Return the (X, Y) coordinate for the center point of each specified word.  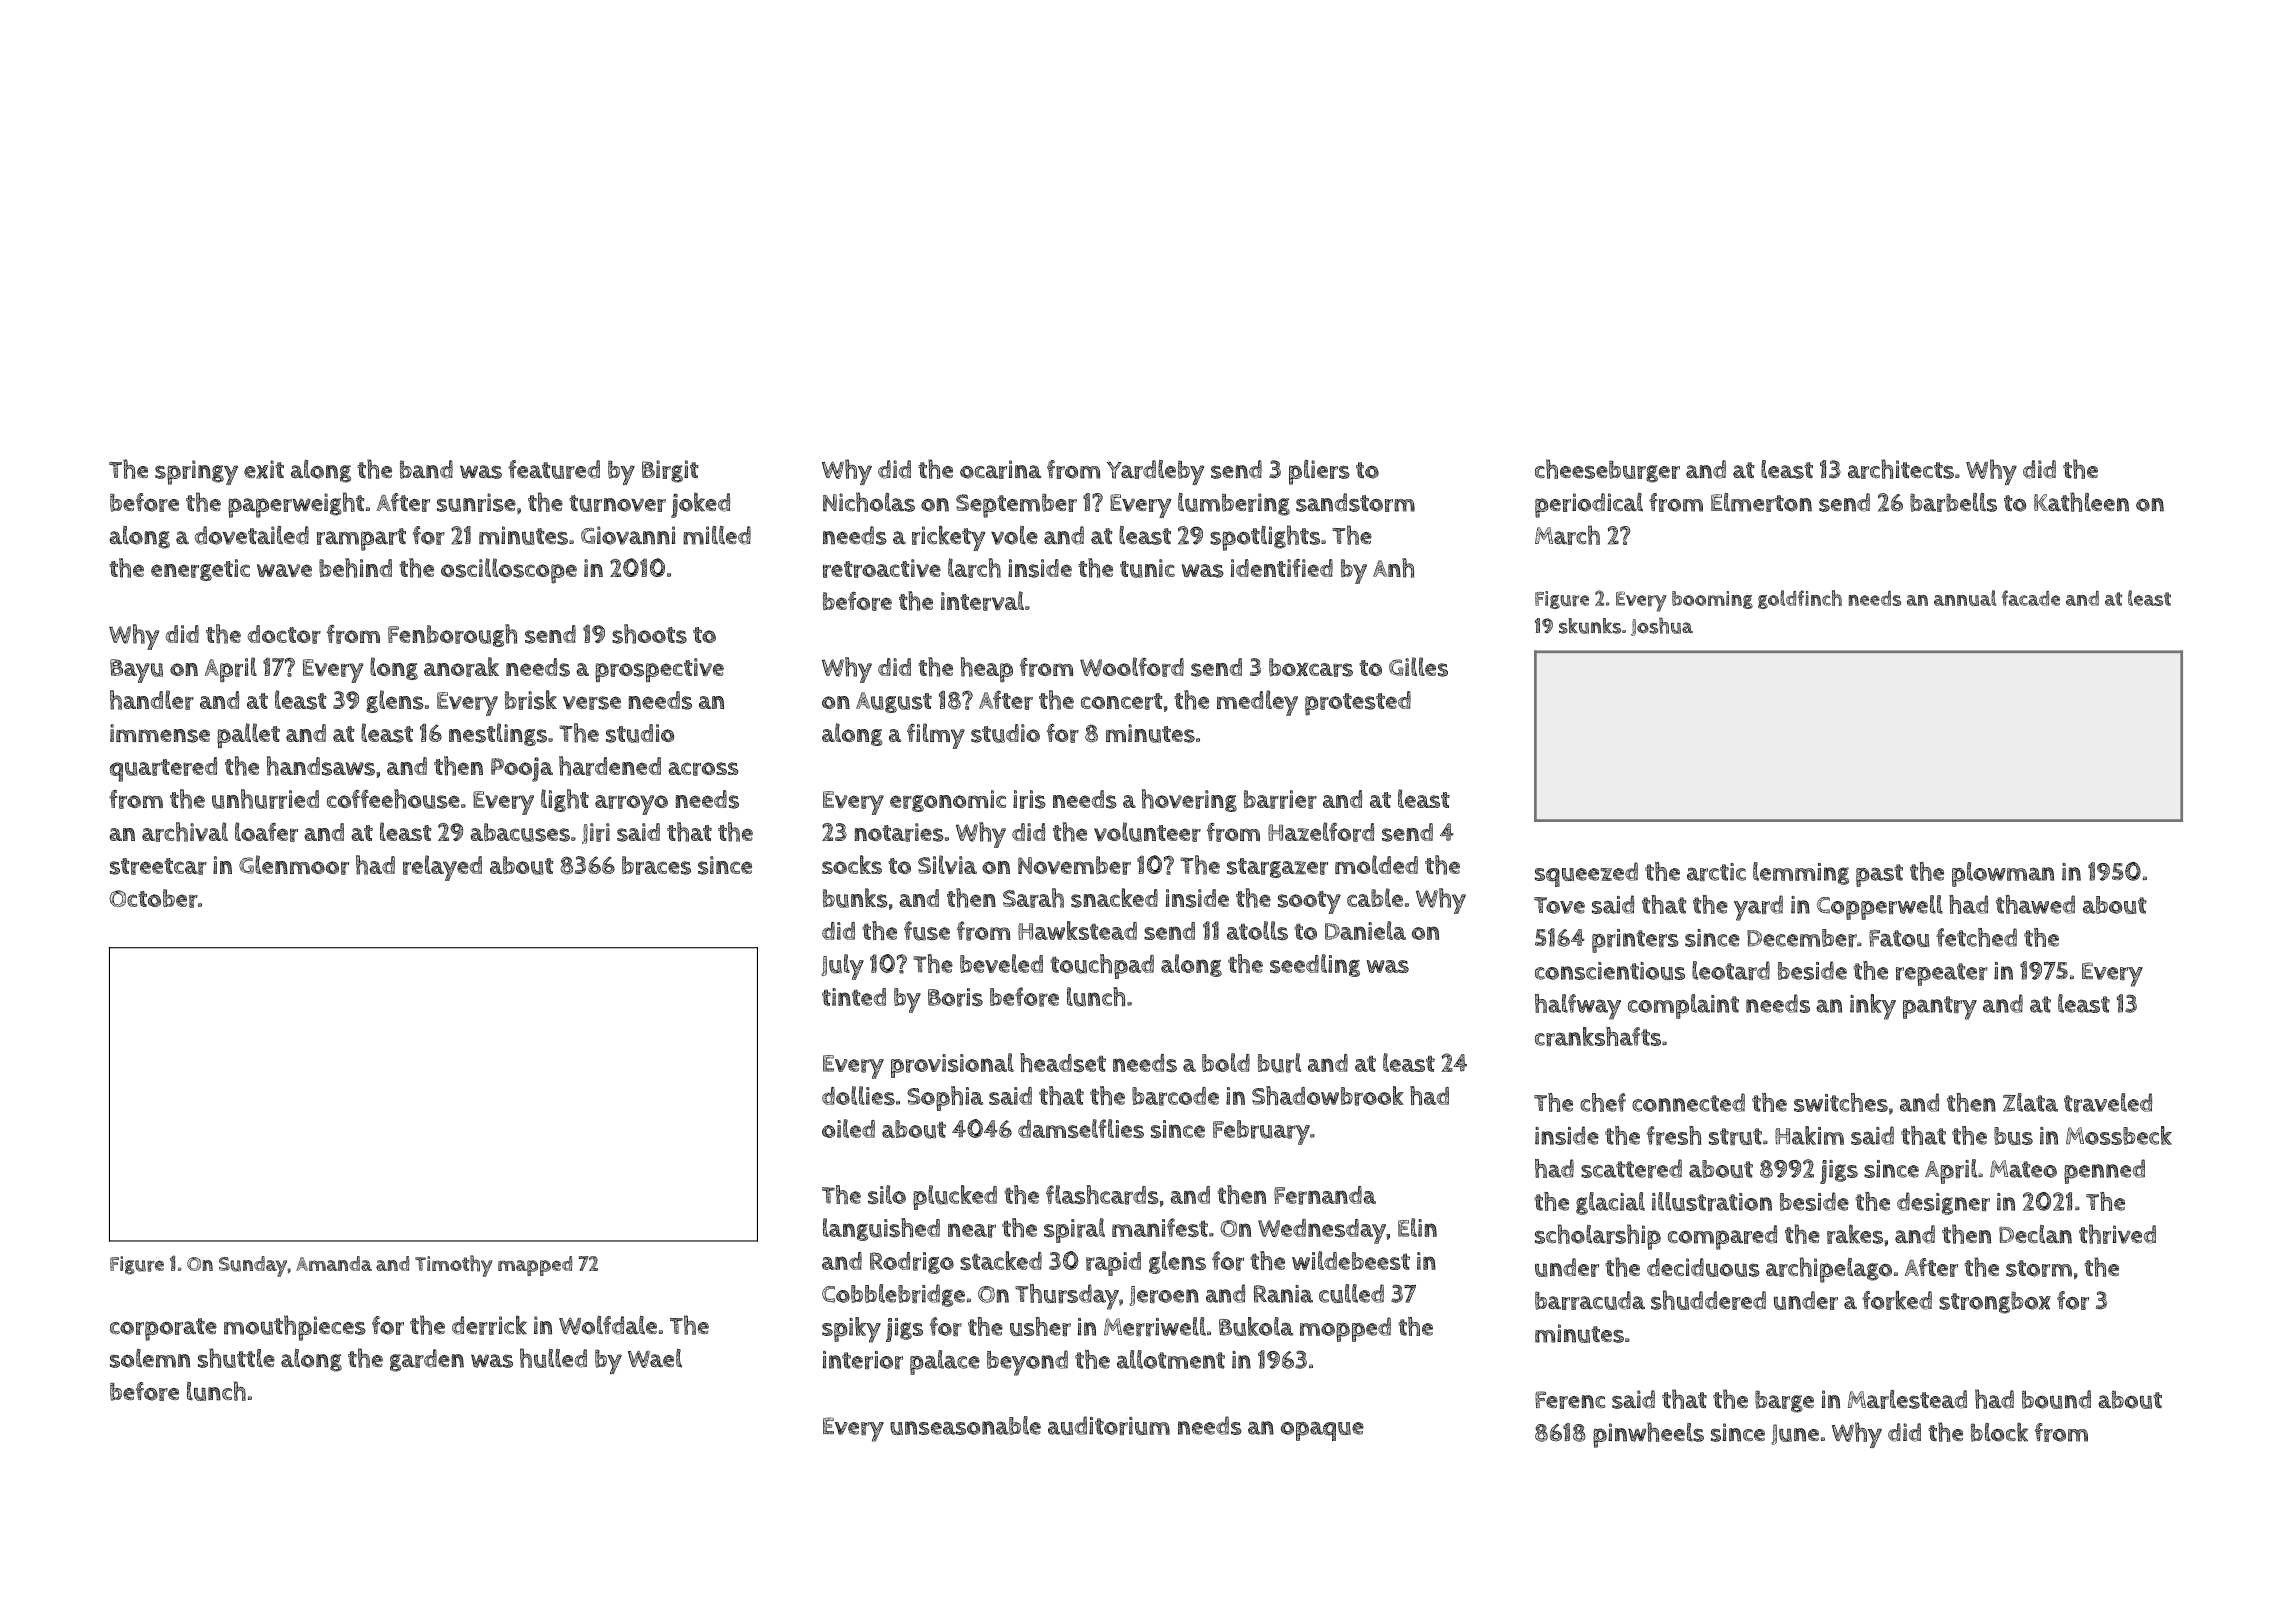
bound (2056, 1399)
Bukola (1256, 1326)
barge (1784, 1401)
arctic (1716, 872)
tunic (1147, 568)
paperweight (296, 505)
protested (1358, 703)
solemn (150, 1358)
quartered (163, 769)
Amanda (334, 1263)
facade (2031, 598)
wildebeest (1351, 1260)
